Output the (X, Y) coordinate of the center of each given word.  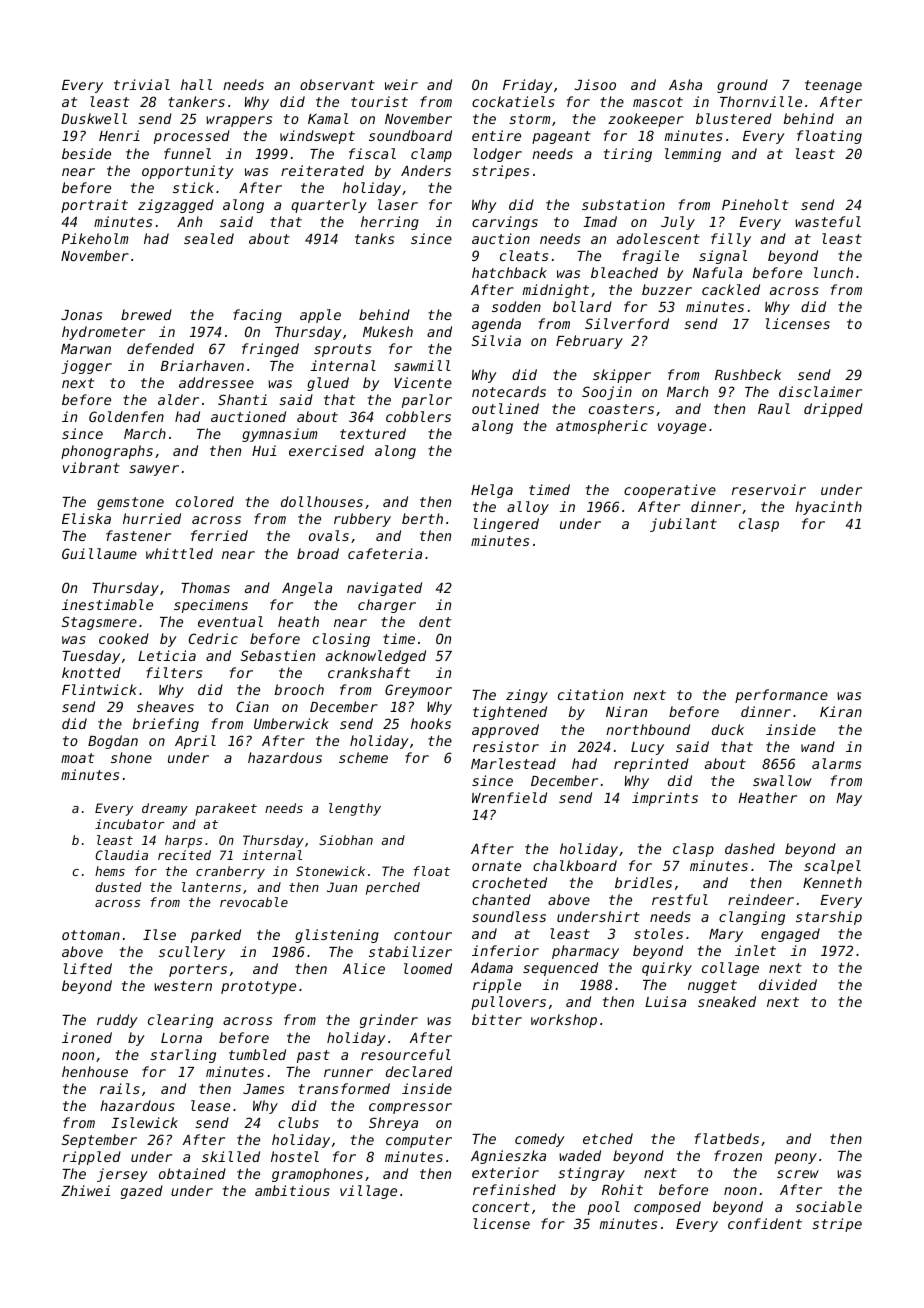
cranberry (230, 872)
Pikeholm (95, 238)
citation (590, 694)
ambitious (292, 1190)
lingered (506, 525)
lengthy (355, 809)
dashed (750, 848)
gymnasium (279, 435)
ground (742, 86)
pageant (561, 137)
